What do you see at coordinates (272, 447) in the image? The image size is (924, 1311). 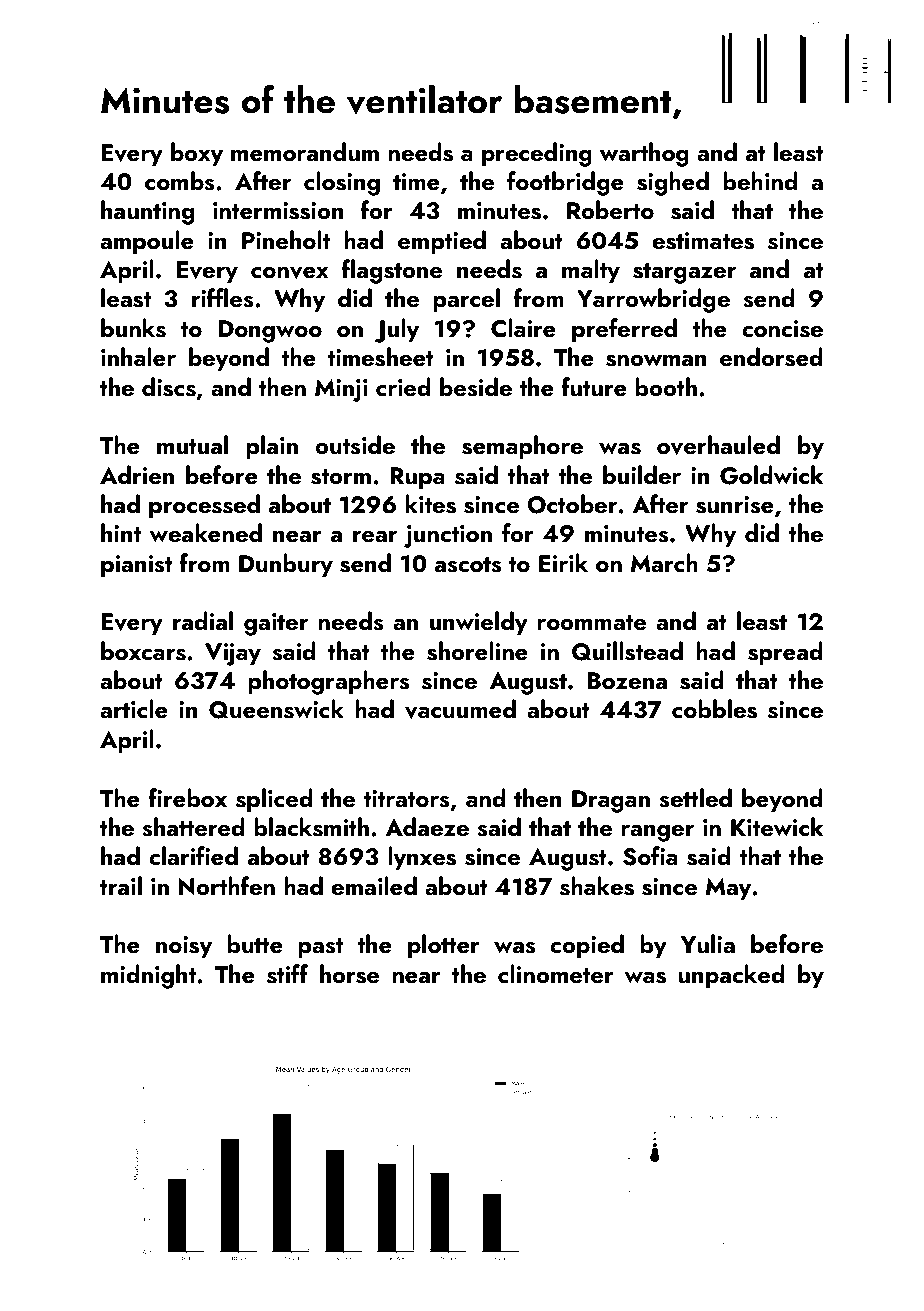 I see `plain` at bounding box center [272, 447].
